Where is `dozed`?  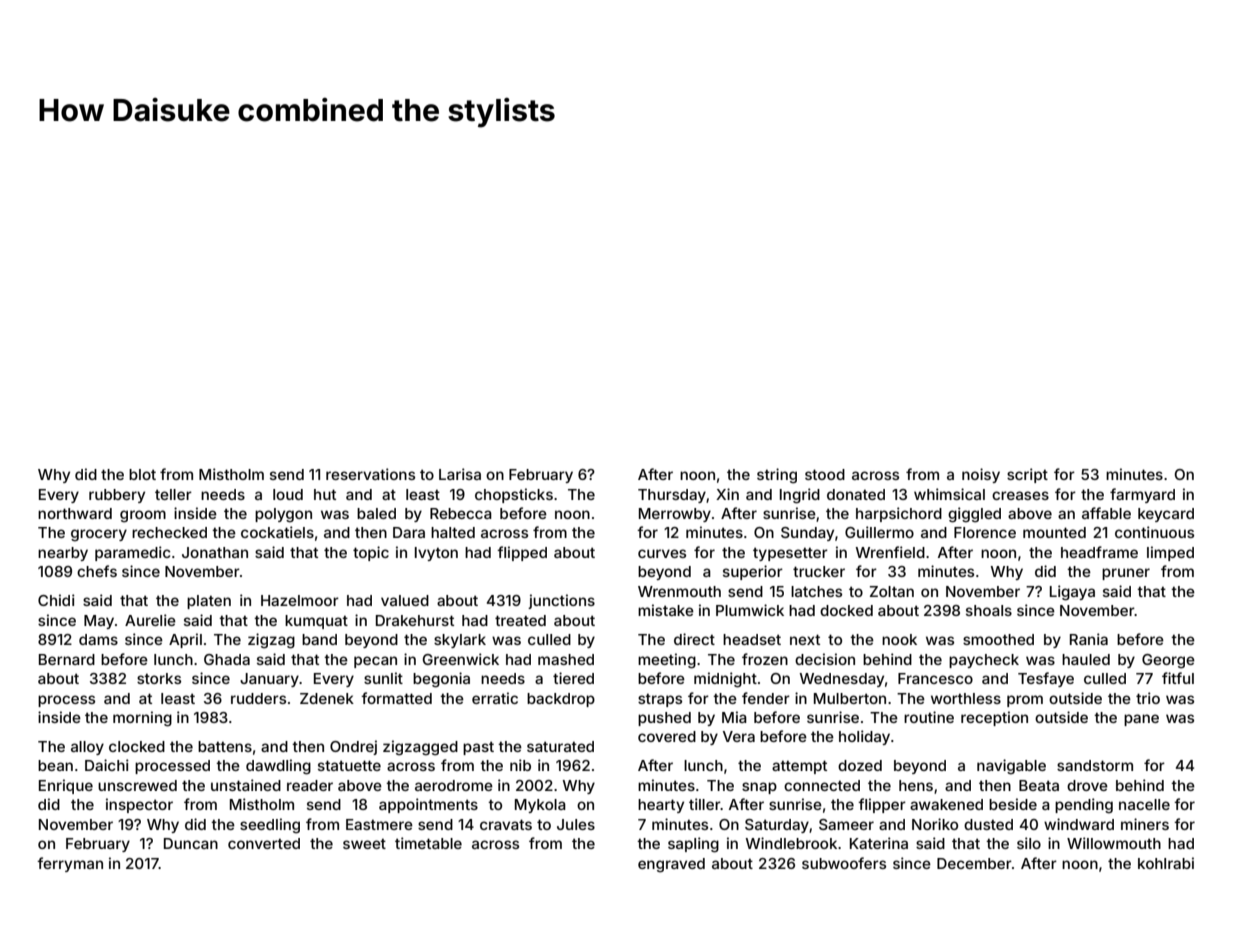 dozed is located at coordinates (860, 765).
